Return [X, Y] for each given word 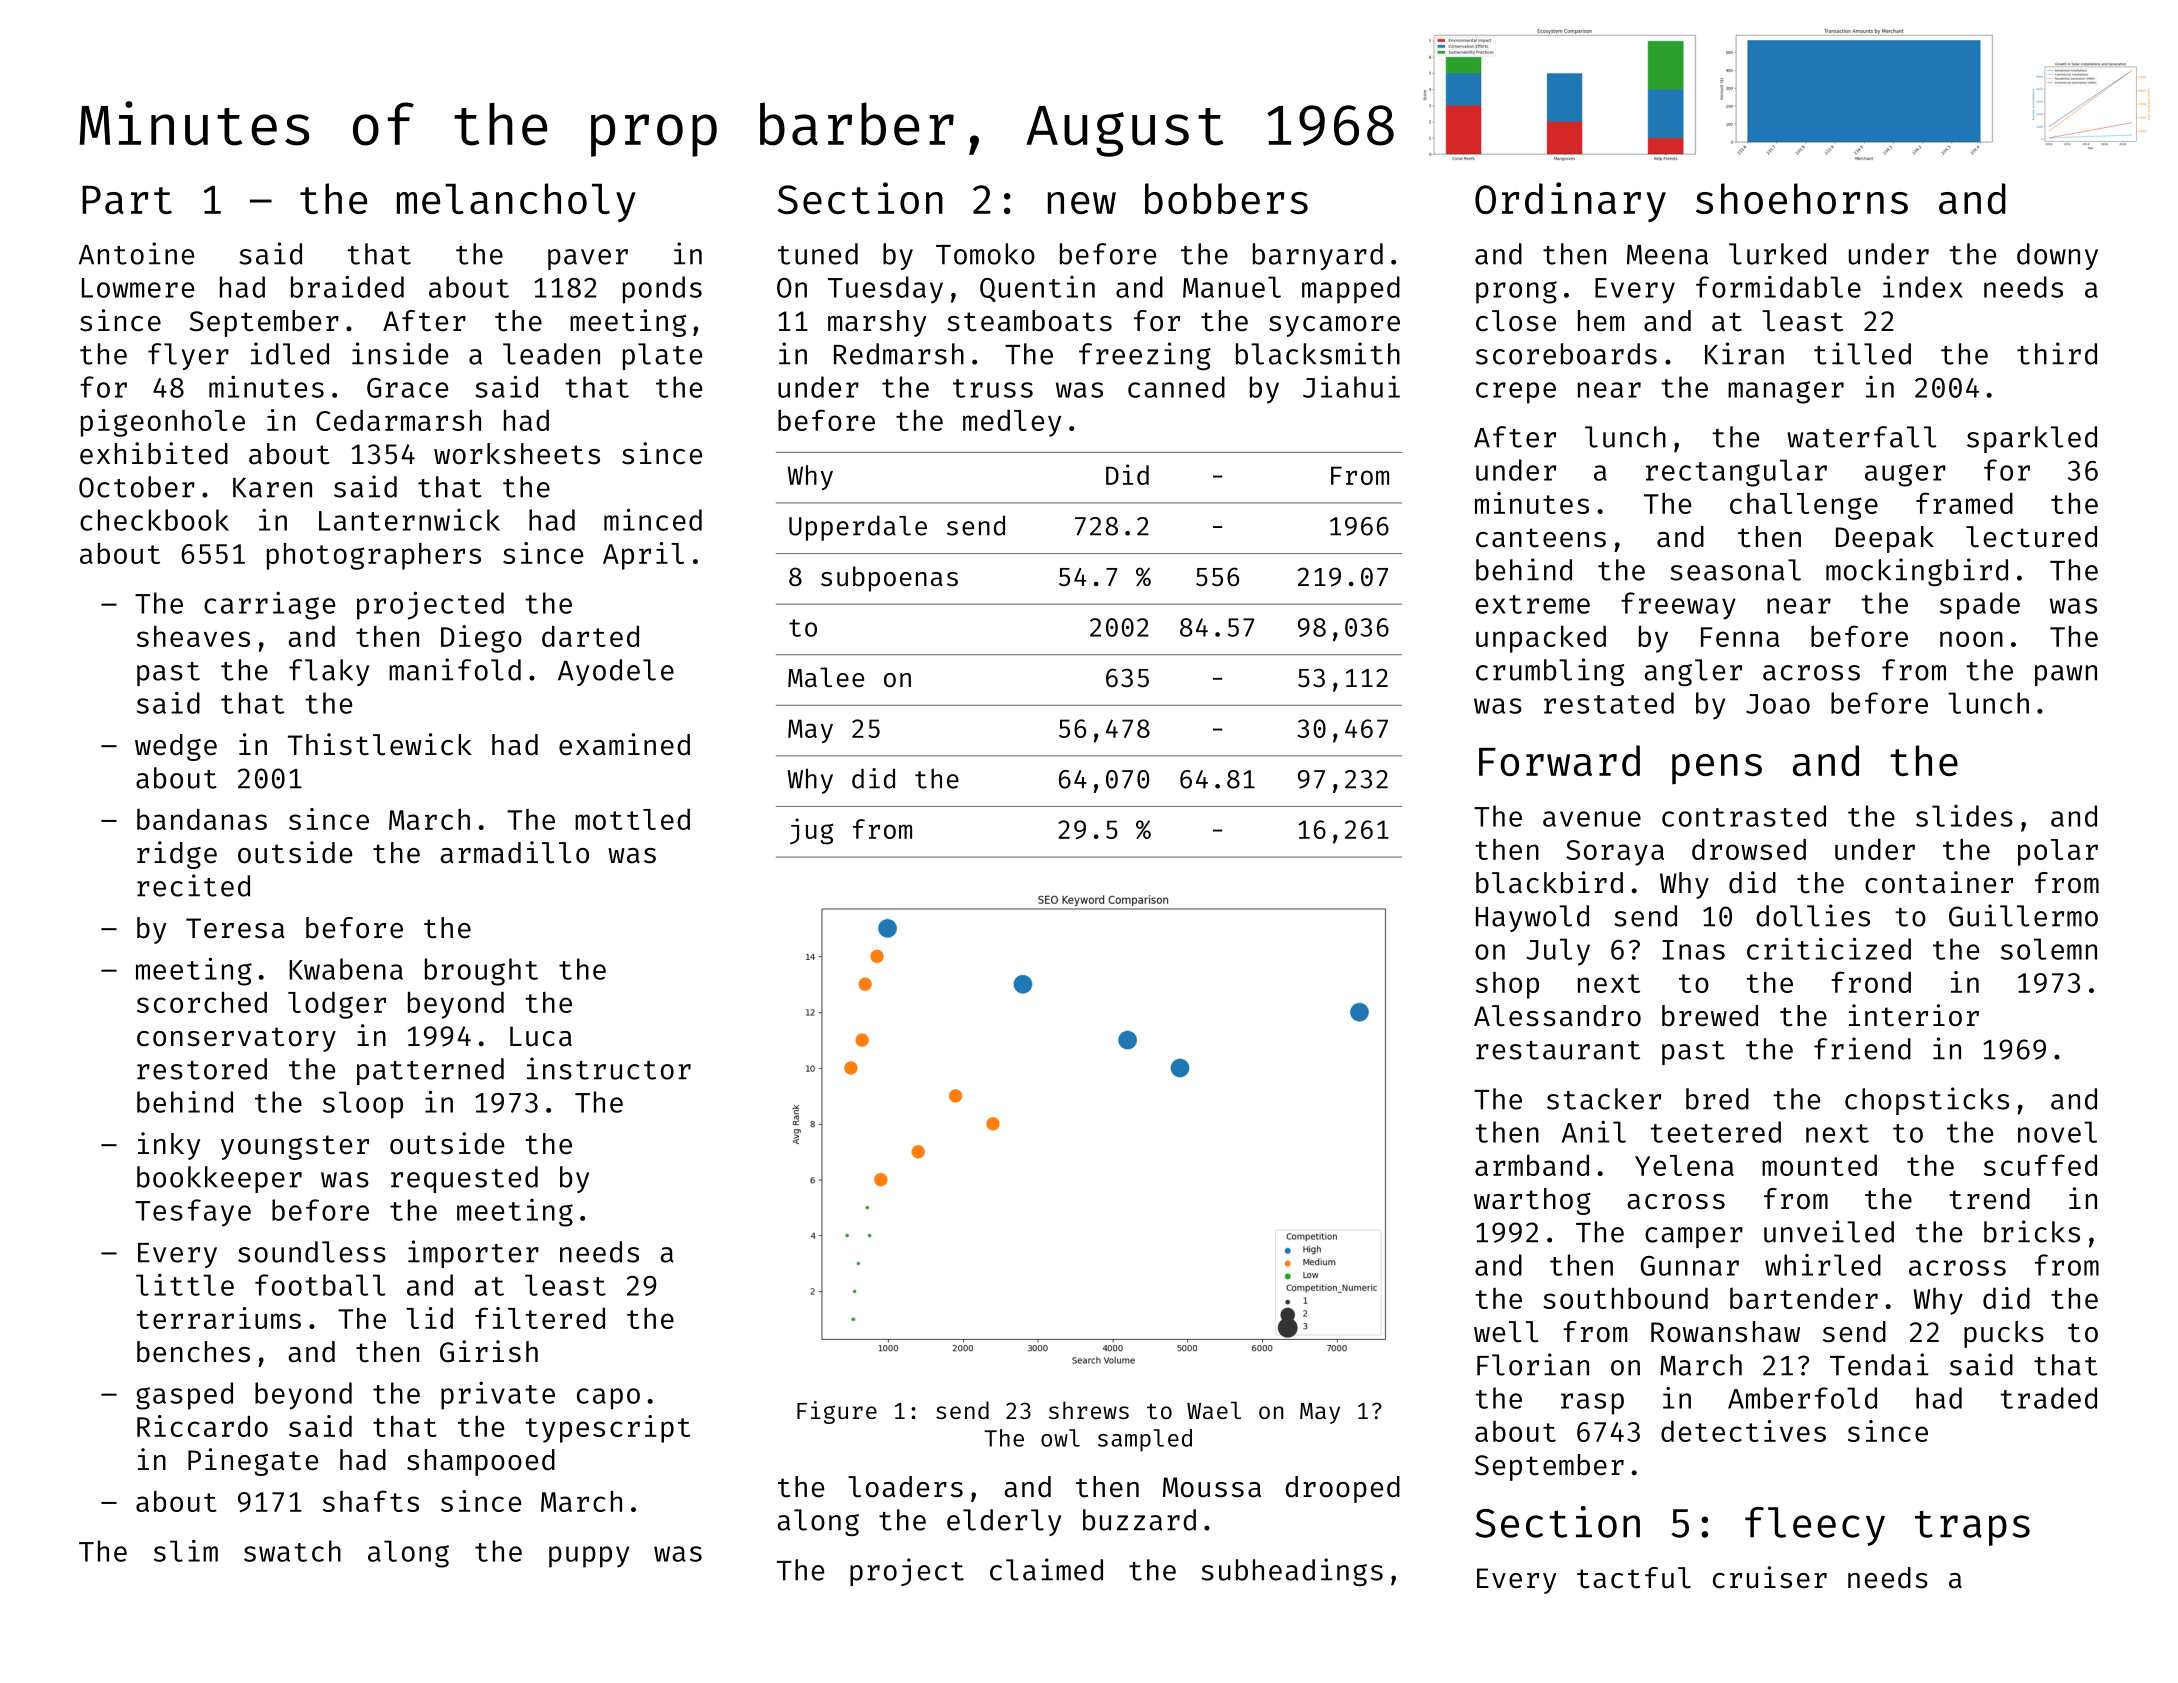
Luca [541, 1036]
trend [1989, 1199]
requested [464, 1179]
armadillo [514, 852]
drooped [1342, 1489]
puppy [589, 1557]
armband [1532, 1165]
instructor [609, 1068]
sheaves [193, 636]
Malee [826, 677]
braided [347, 287]
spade [1980, 606]
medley [1012, 423]
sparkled [2032, 439]
